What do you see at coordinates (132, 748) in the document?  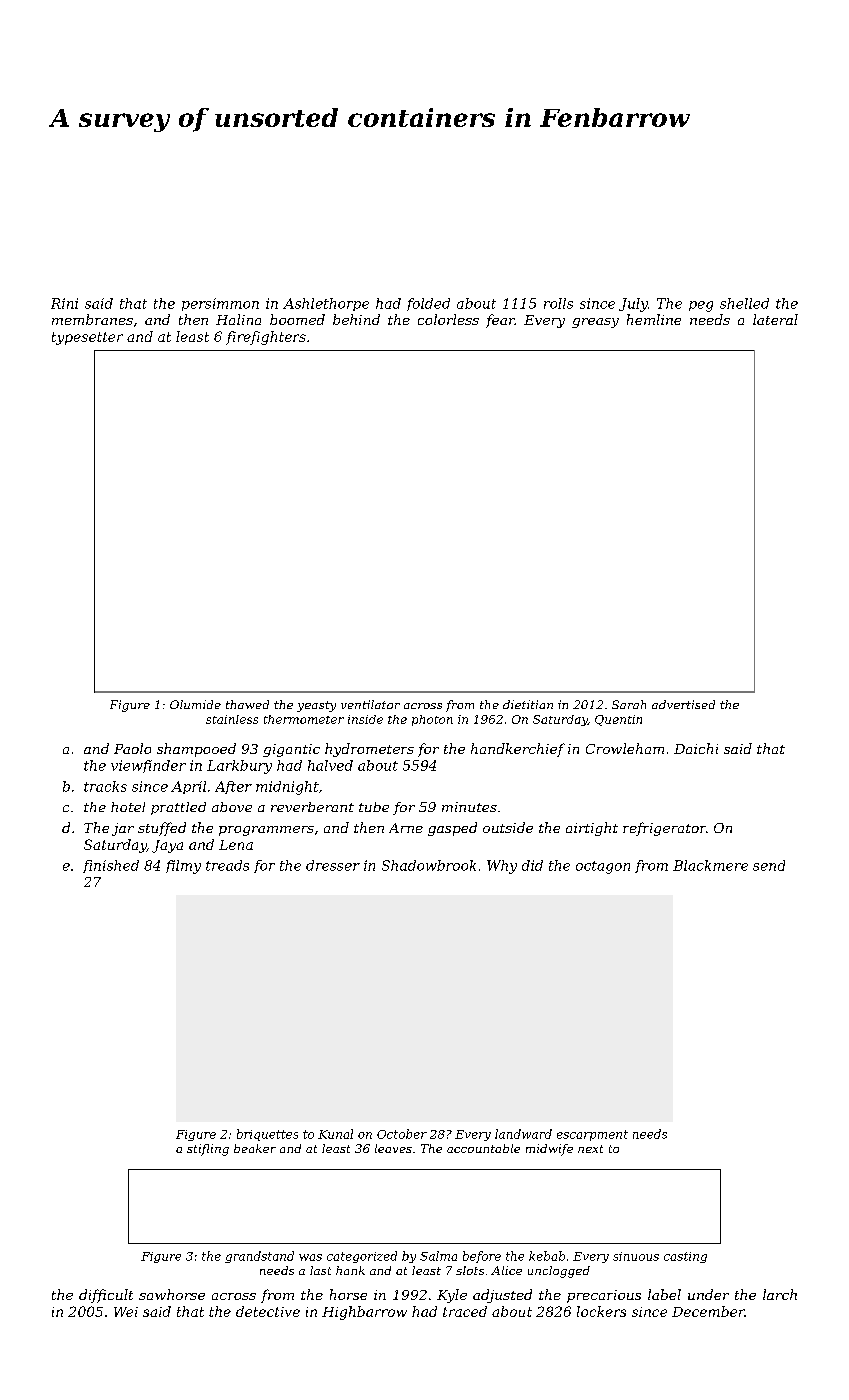 I see `Paolo` at bounding box center [132, 748].
